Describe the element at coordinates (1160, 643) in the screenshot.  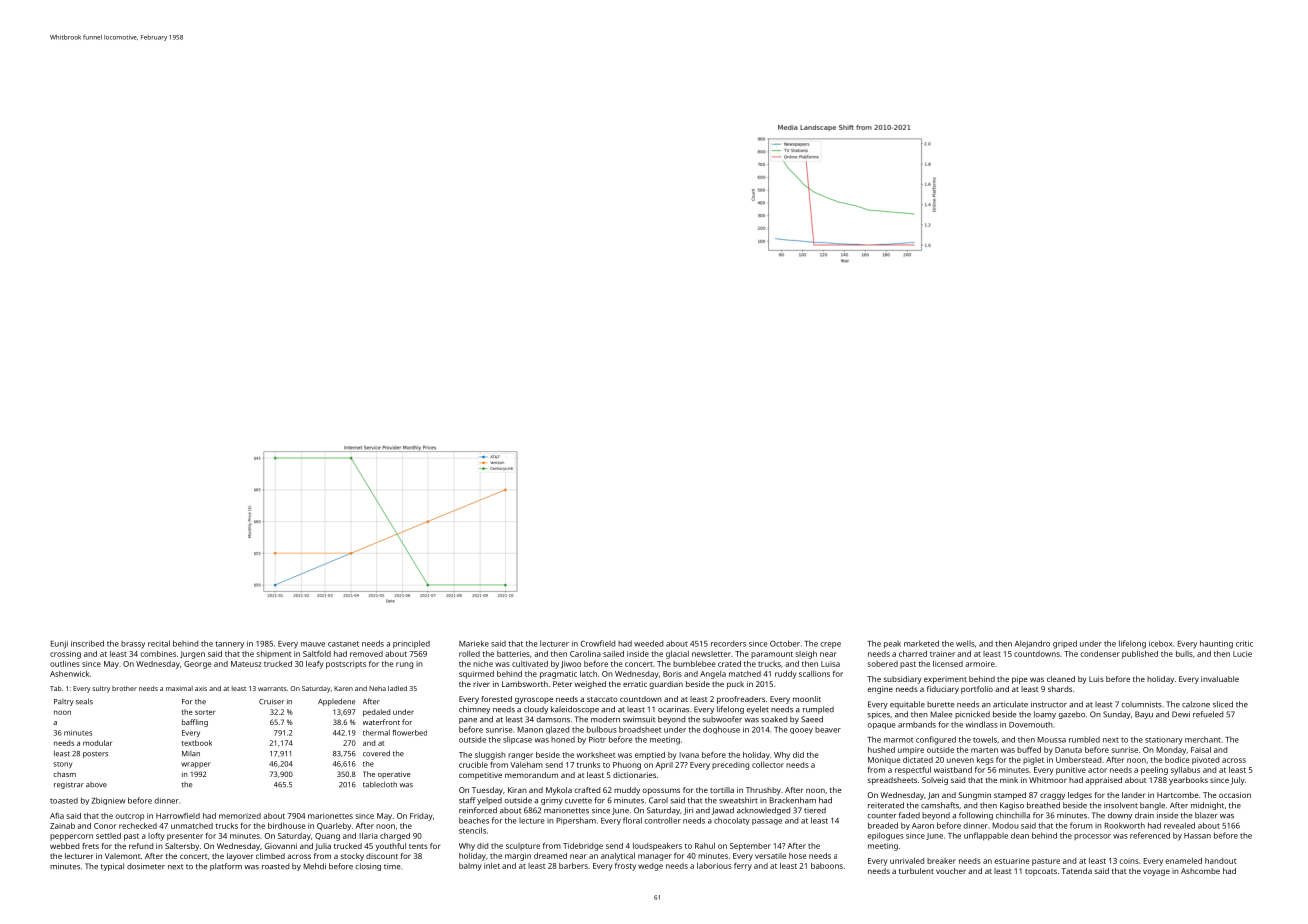
I see `icebox` at that location.
